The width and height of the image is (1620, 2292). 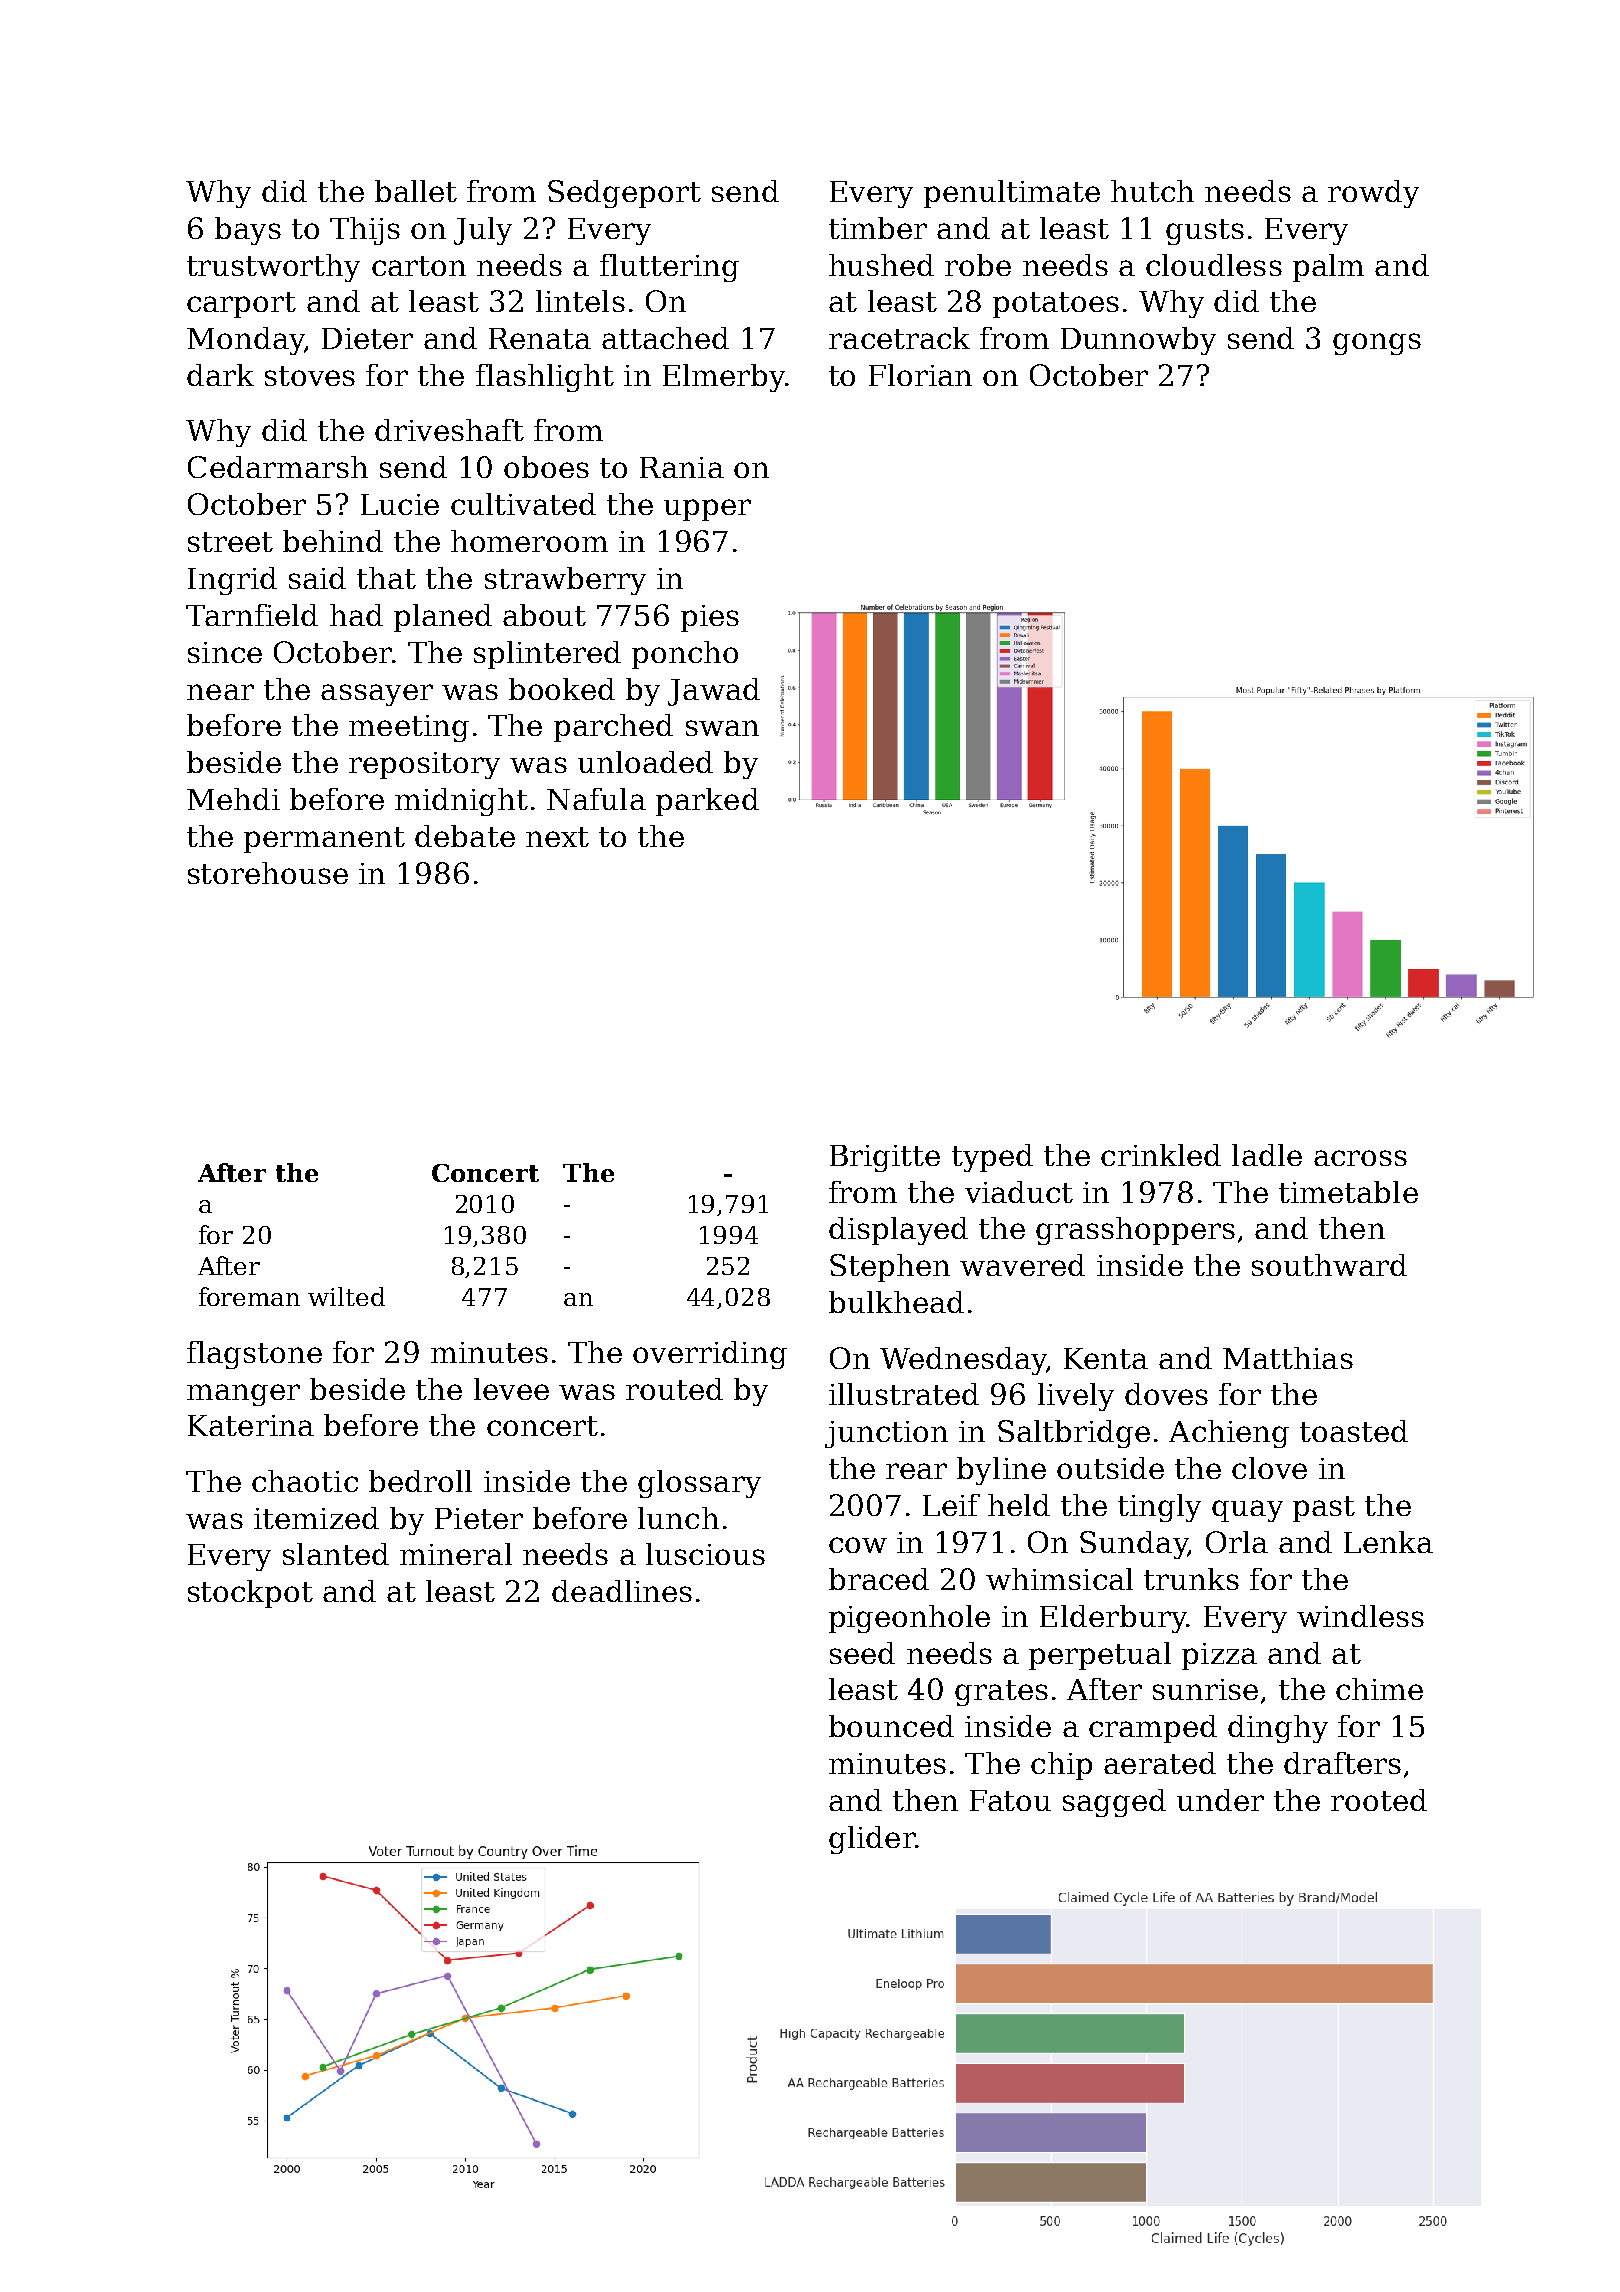 I want to click on Florian, so click(x=920, y=375).
